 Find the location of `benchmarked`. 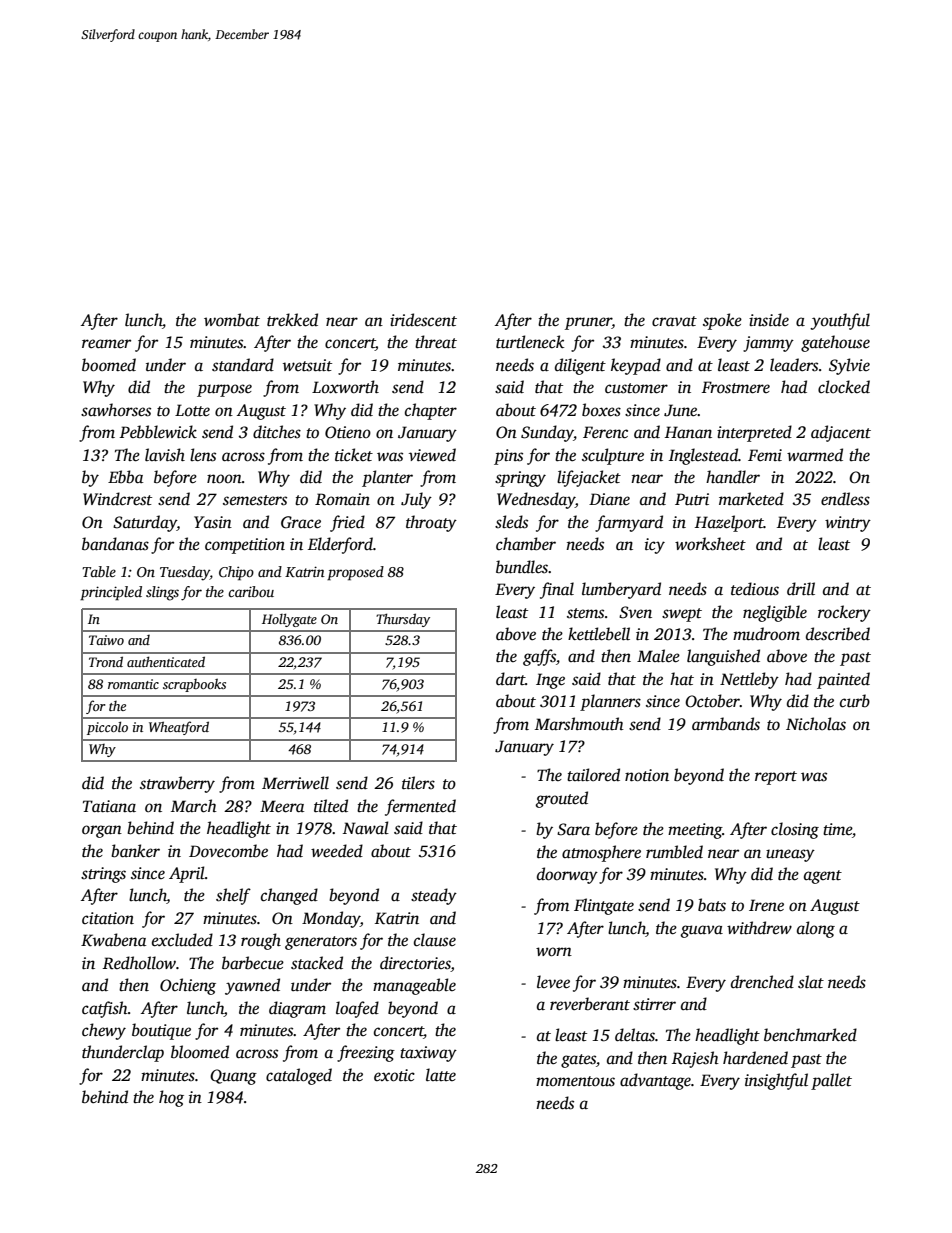

benchmarked is located at coordinates (810, 1035).
